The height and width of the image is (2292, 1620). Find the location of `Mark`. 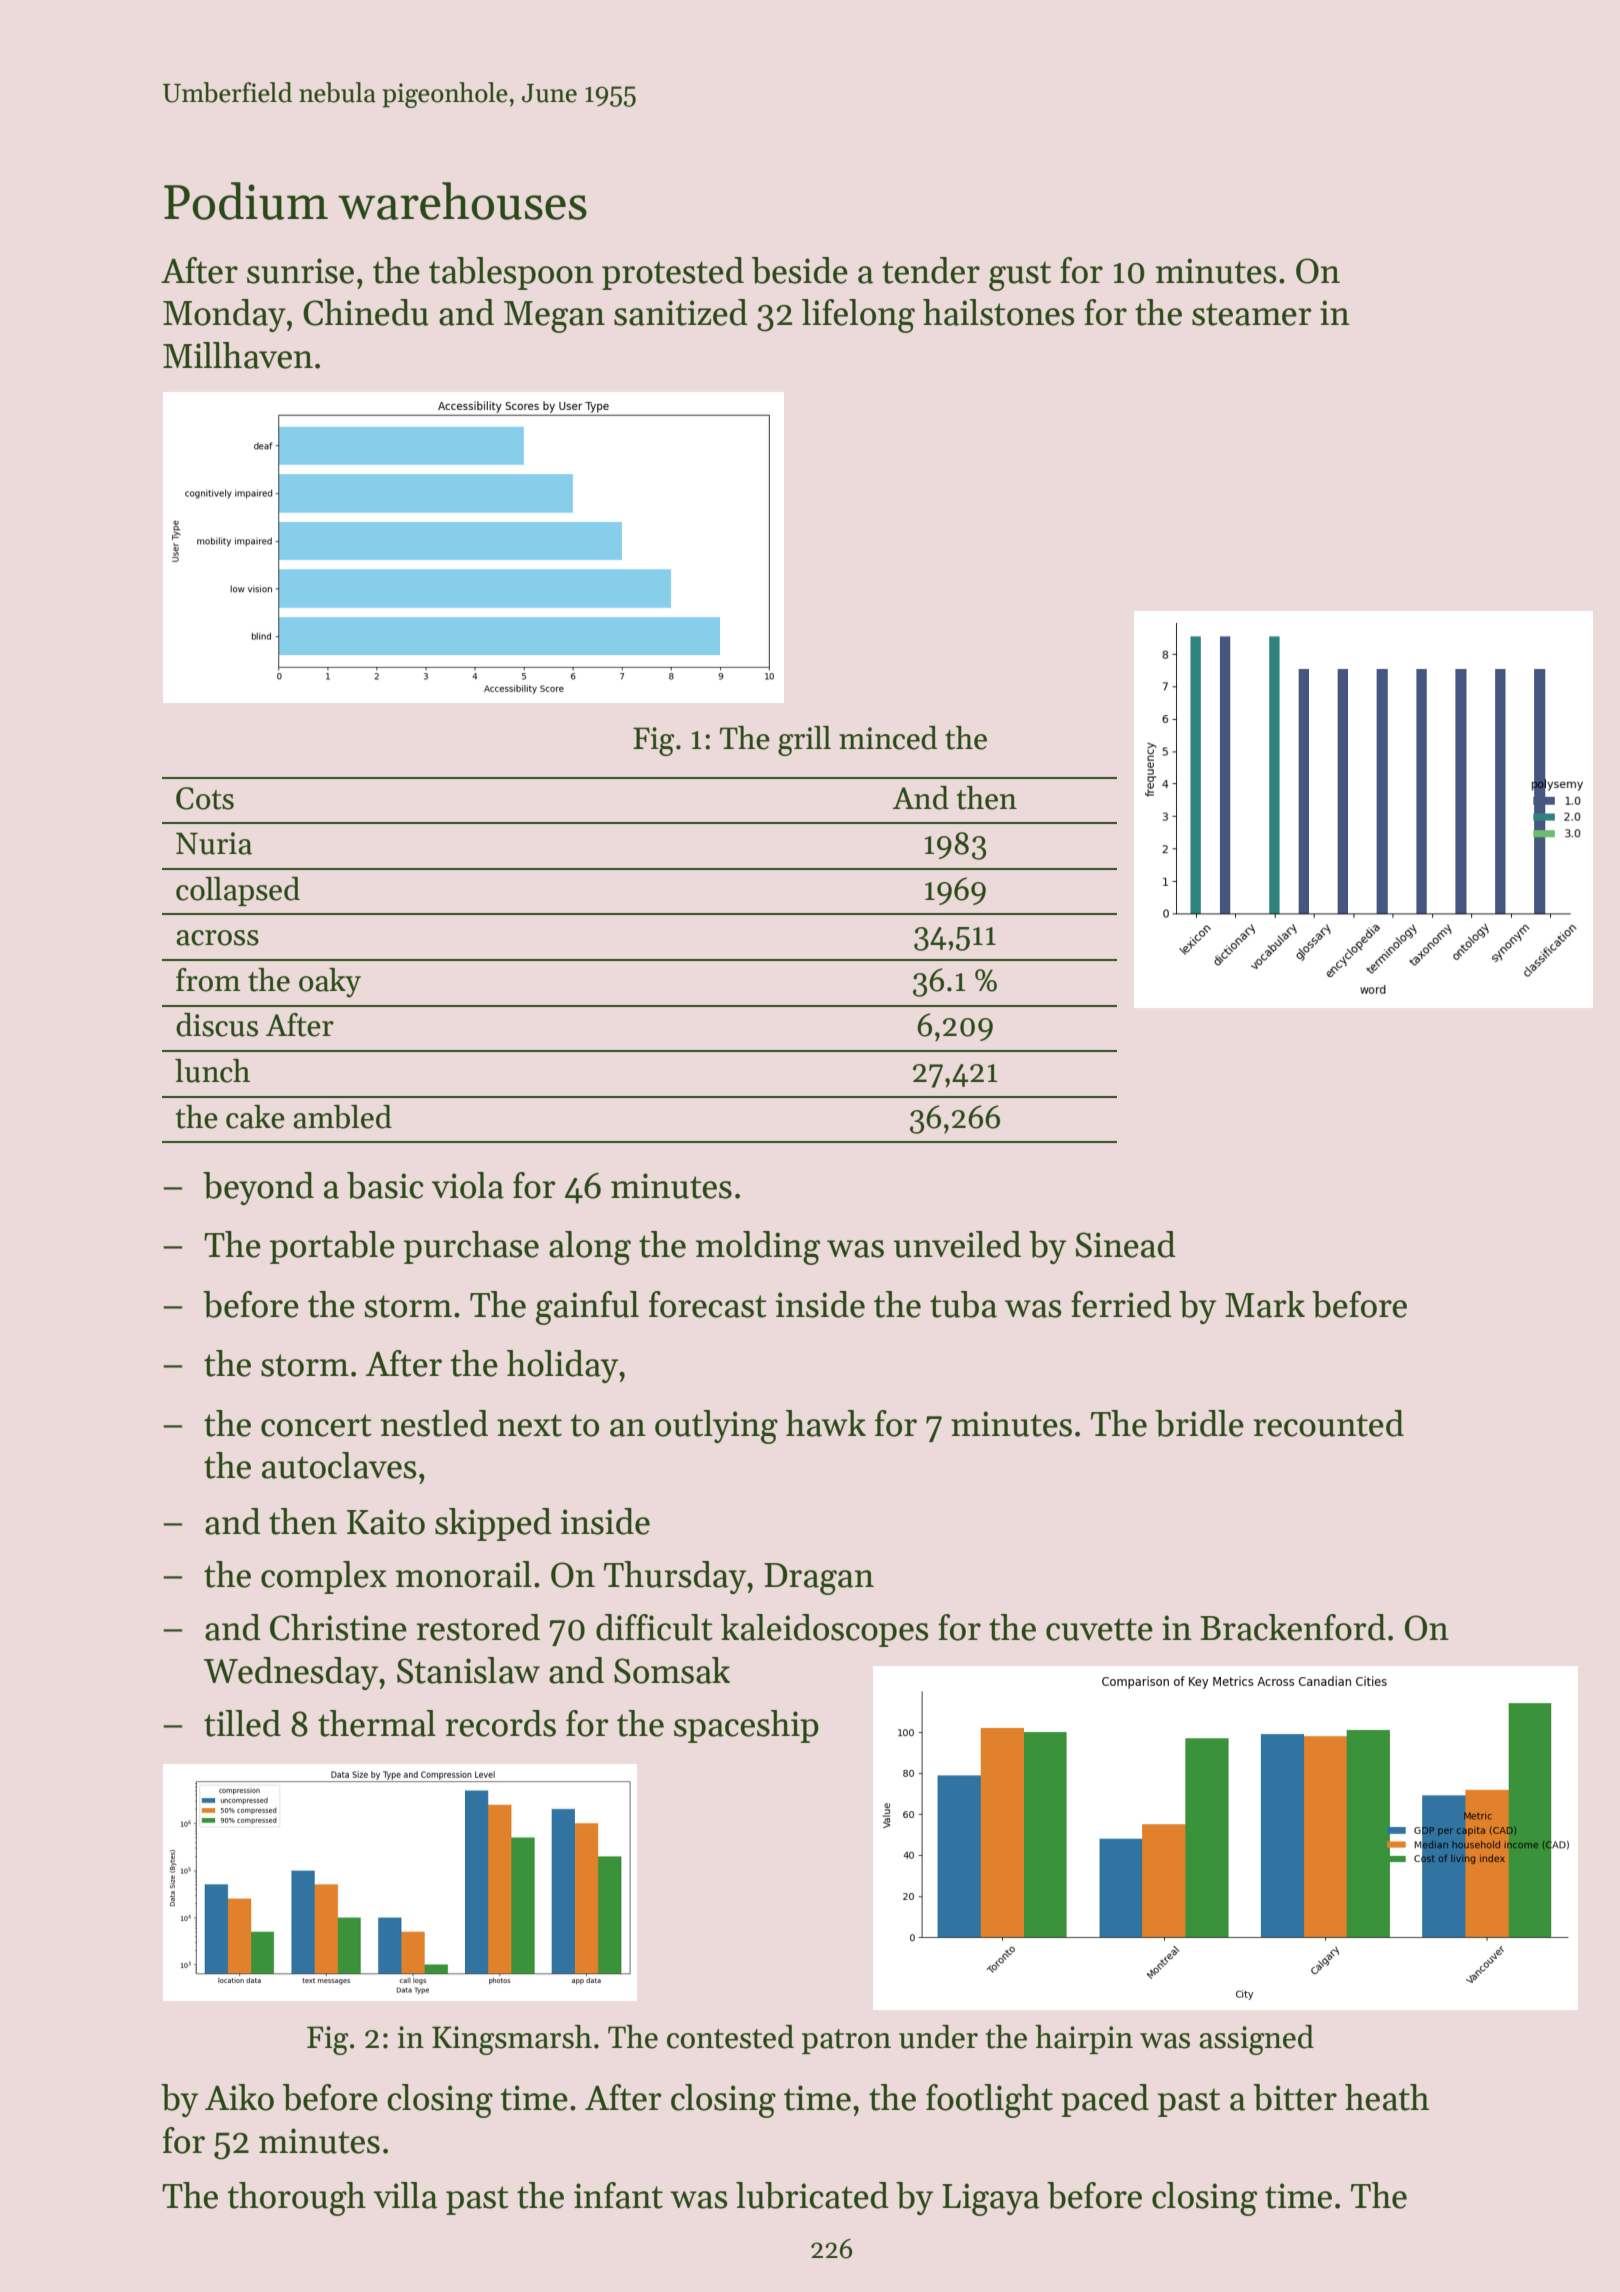

Mark is located at coordinates (1265, 1304).
